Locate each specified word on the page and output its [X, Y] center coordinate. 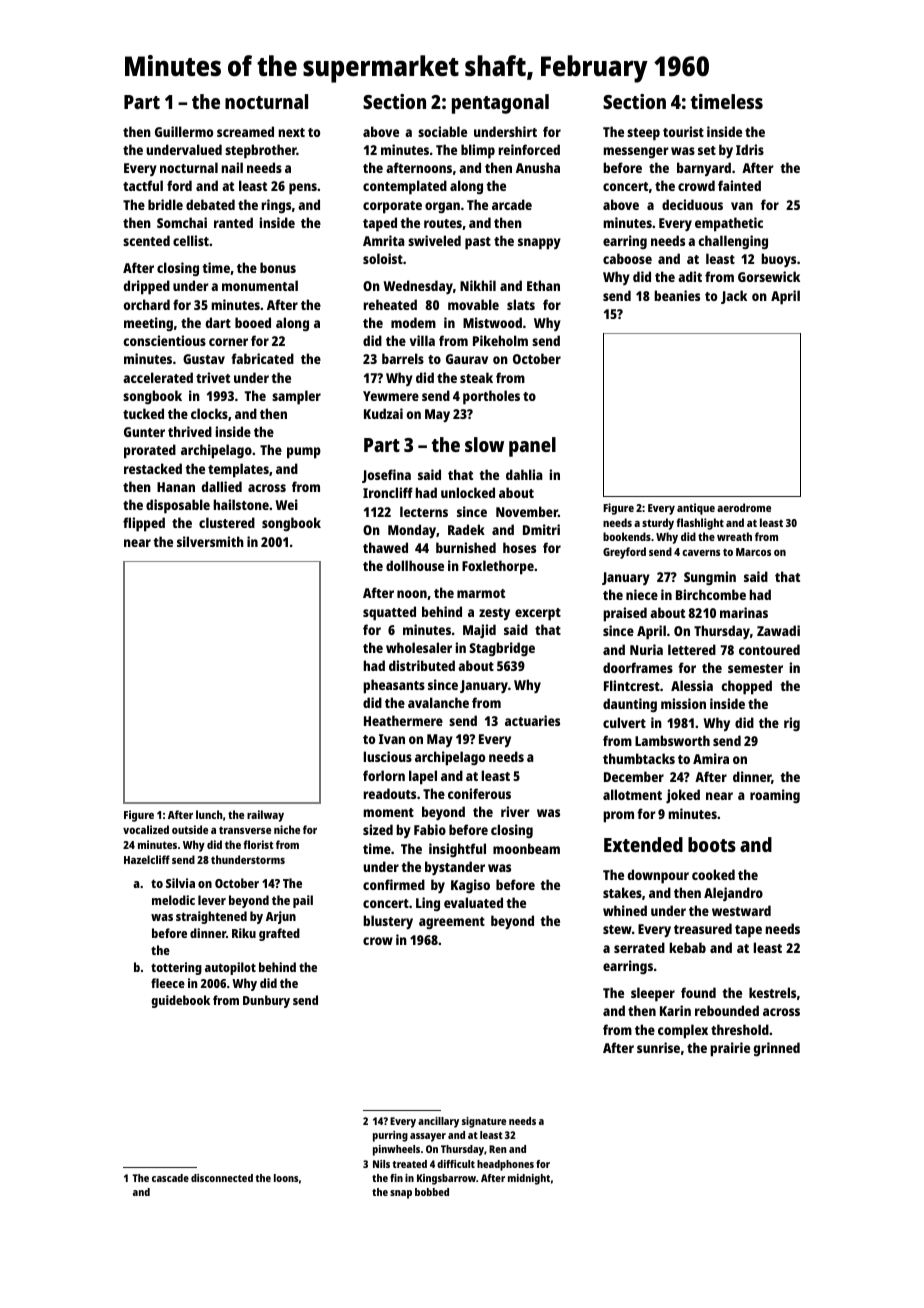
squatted [389, 613]
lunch [209, 814]
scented [146, 240]
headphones [505, 1165]
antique [696, 509]
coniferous [479, 793]
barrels [403, 358]
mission [683, 703]
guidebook [180, 1001]
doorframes [638, 667]
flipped [144, 524]
